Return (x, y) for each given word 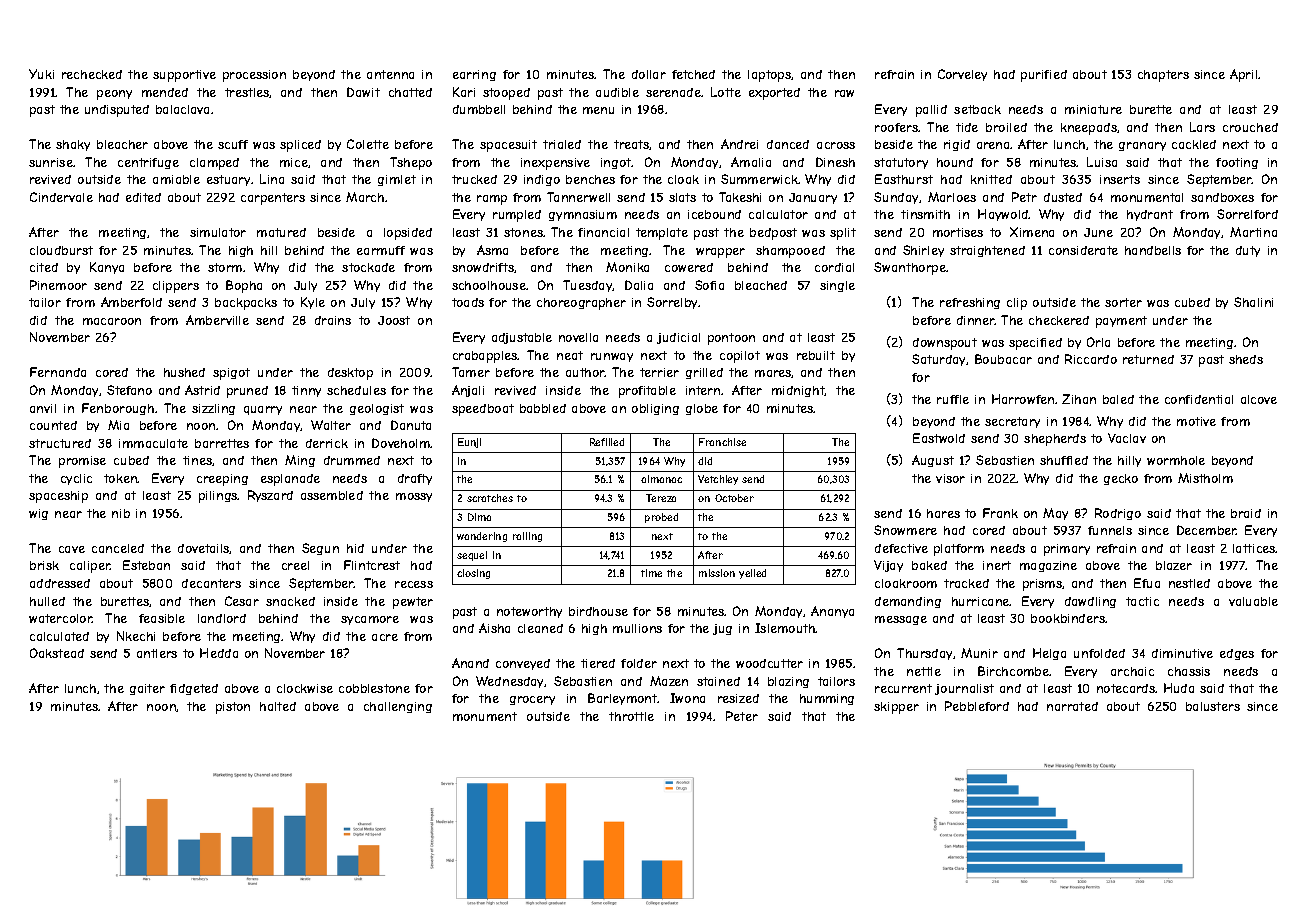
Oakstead (57, 653)
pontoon (731, 339)
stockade (368, 267)
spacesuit (508, 146)
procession (254, 76)
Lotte (726, 92)
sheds (1246, 359)
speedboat (483, 410)
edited (143, 197)
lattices (1254, 548)
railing (527, 537)
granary (1142, 146)
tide (967, 127)
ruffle (953, 399)
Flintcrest (372, 565)
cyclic (76, 479)
